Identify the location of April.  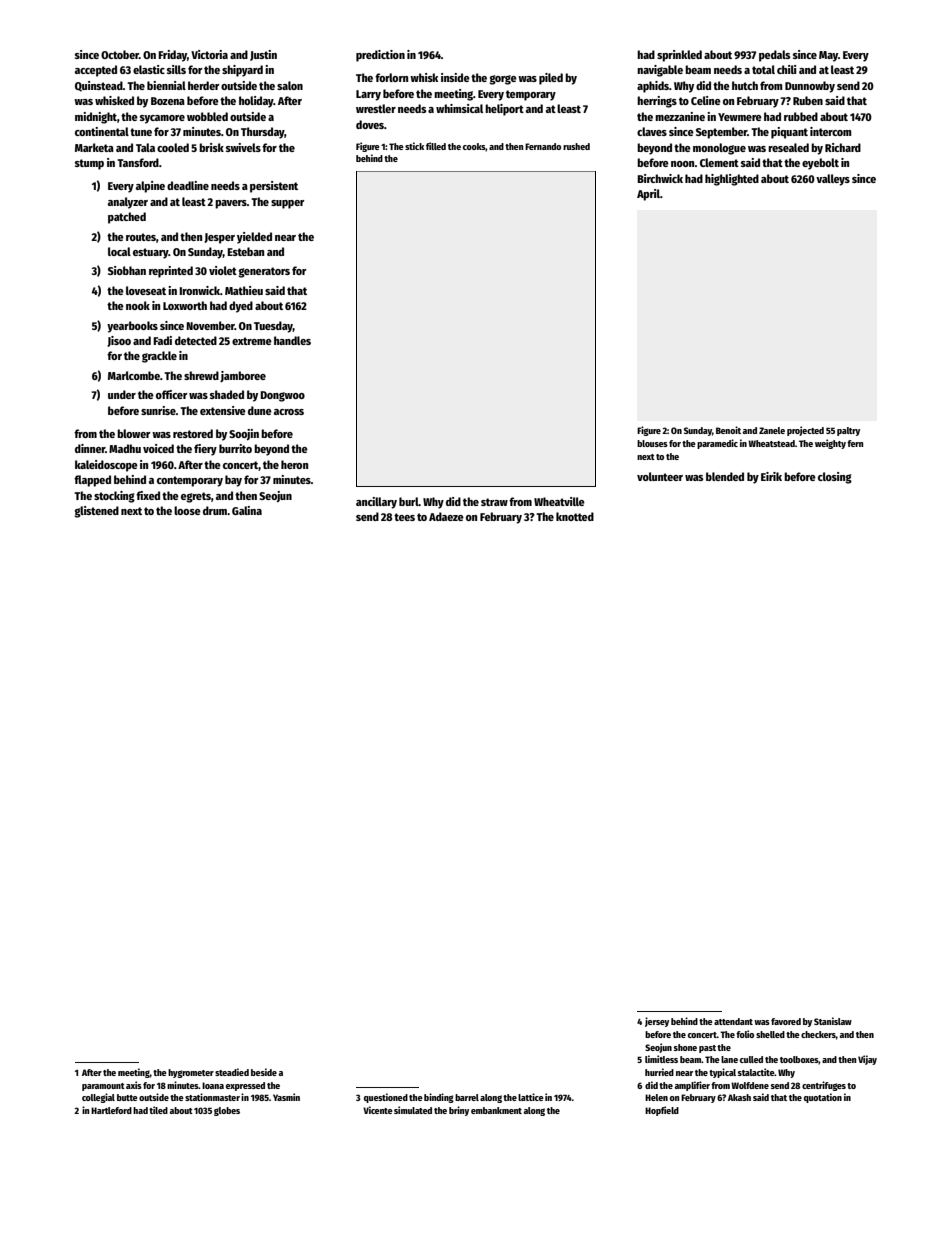
(648, 195).
